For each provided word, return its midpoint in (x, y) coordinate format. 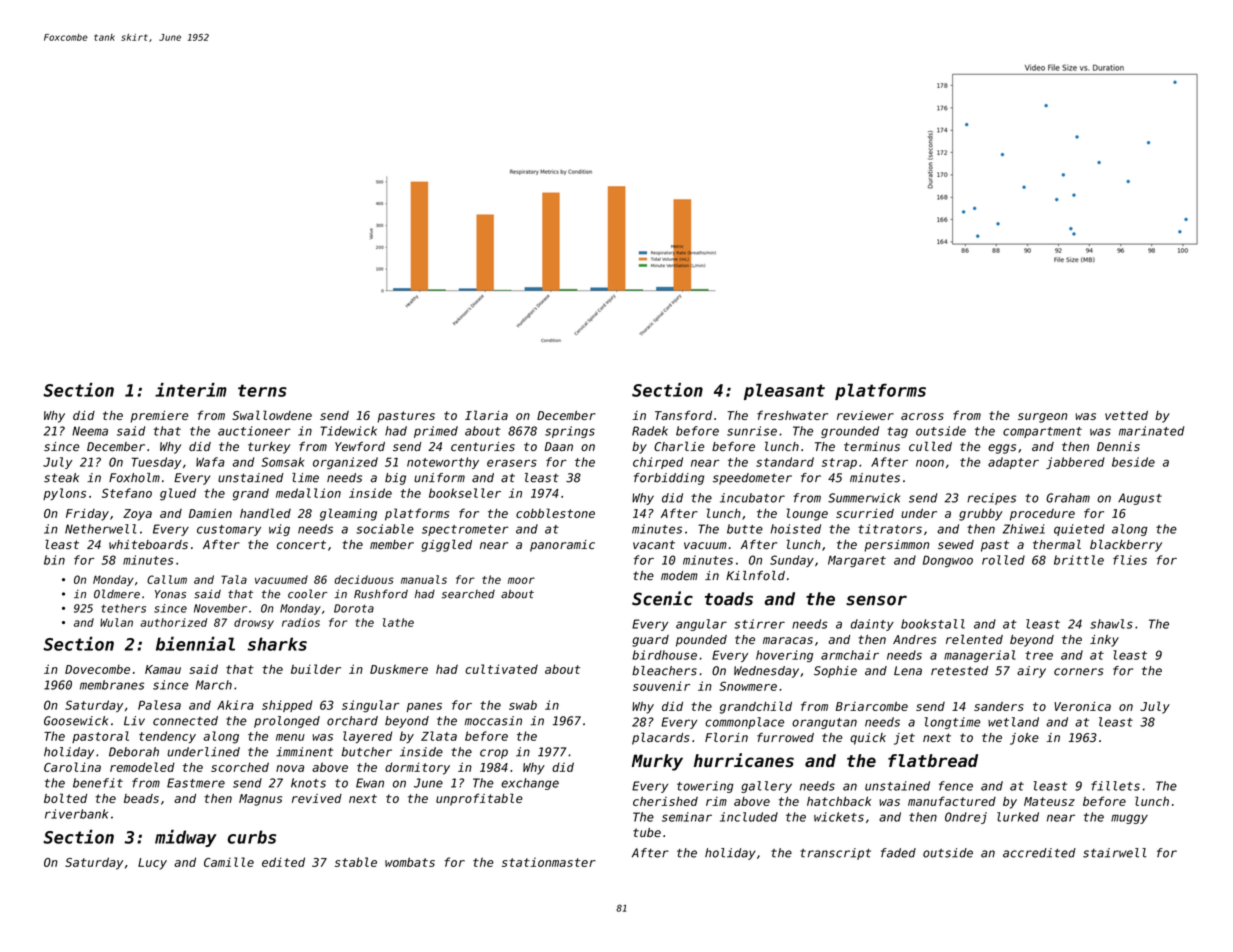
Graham (1068, 498)
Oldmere (117, 594)
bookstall (933, 624)
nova (290, 768)
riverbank (76, 814)
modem (679, 576)
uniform (439, 478)
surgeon (1042, 418)
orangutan (824, 723)
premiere (159, 417)
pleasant (784, 391)
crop (494, 754)
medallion (308, 493)
